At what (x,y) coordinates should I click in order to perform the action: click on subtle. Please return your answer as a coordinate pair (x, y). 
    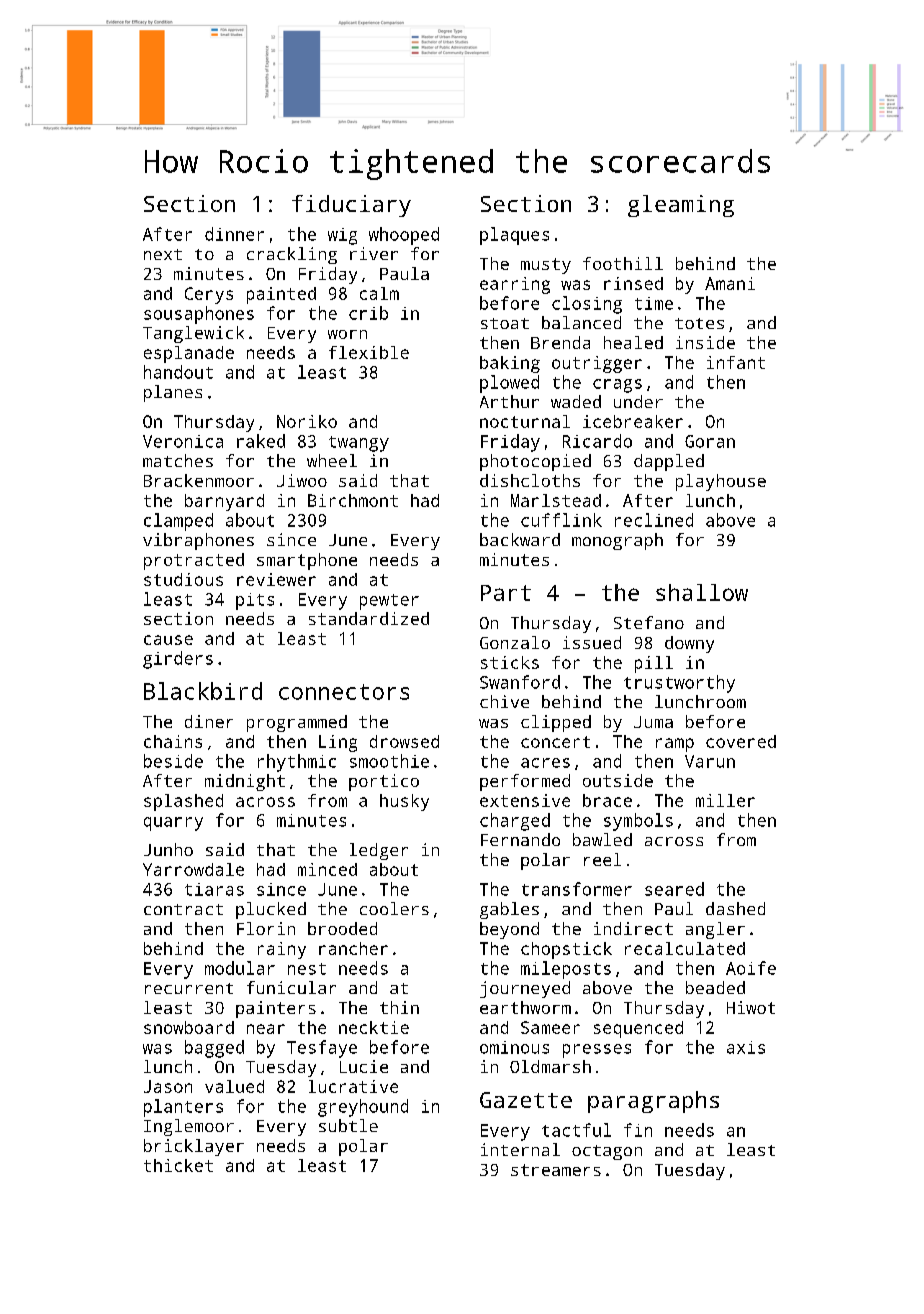
    Looking at the image, I should click on (348, 1125).
